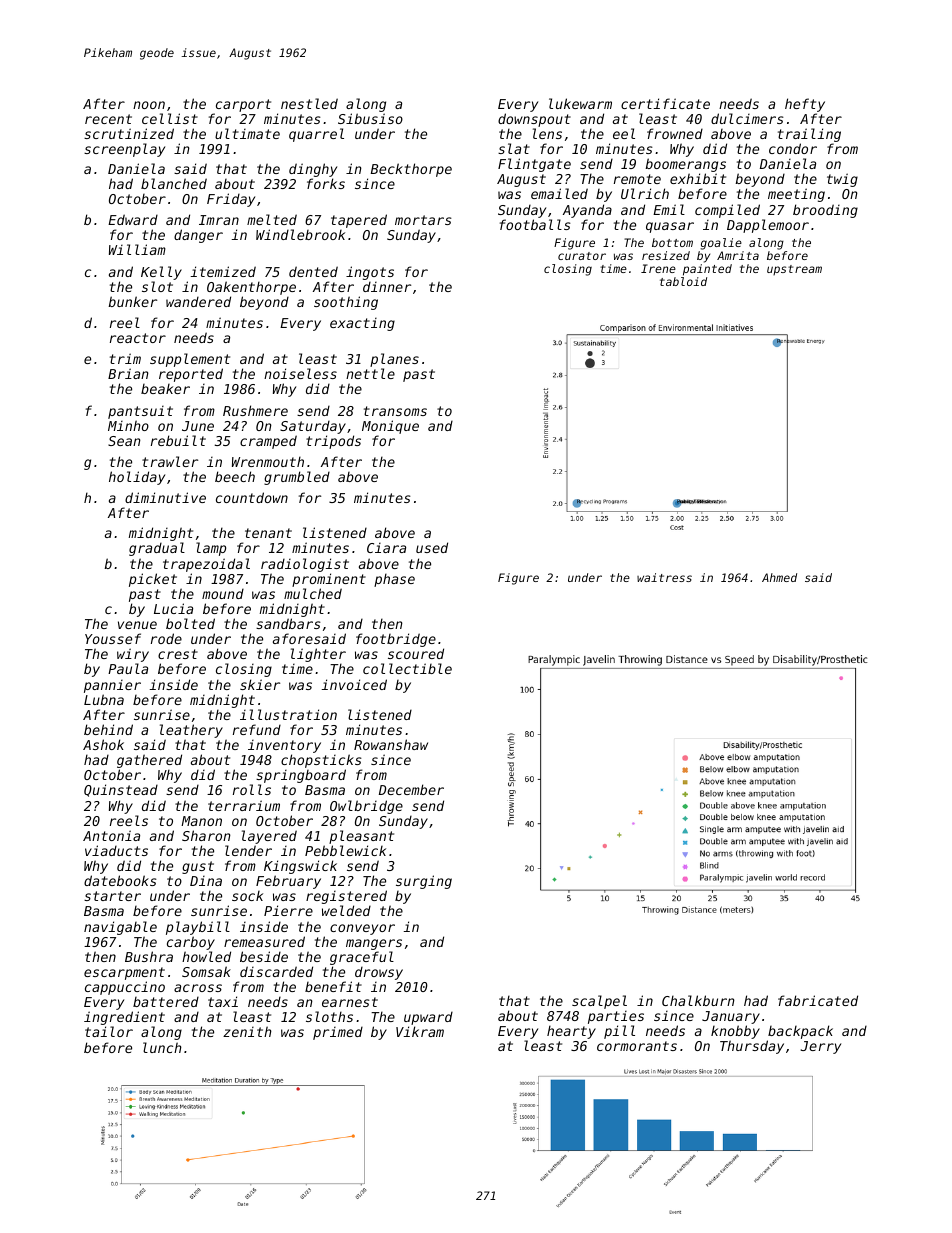 The width and height of the screenshot is (952, 1233). Describe the element at coordinates (821, 1047) in the screenshot. I see `Jerry` at that location.
